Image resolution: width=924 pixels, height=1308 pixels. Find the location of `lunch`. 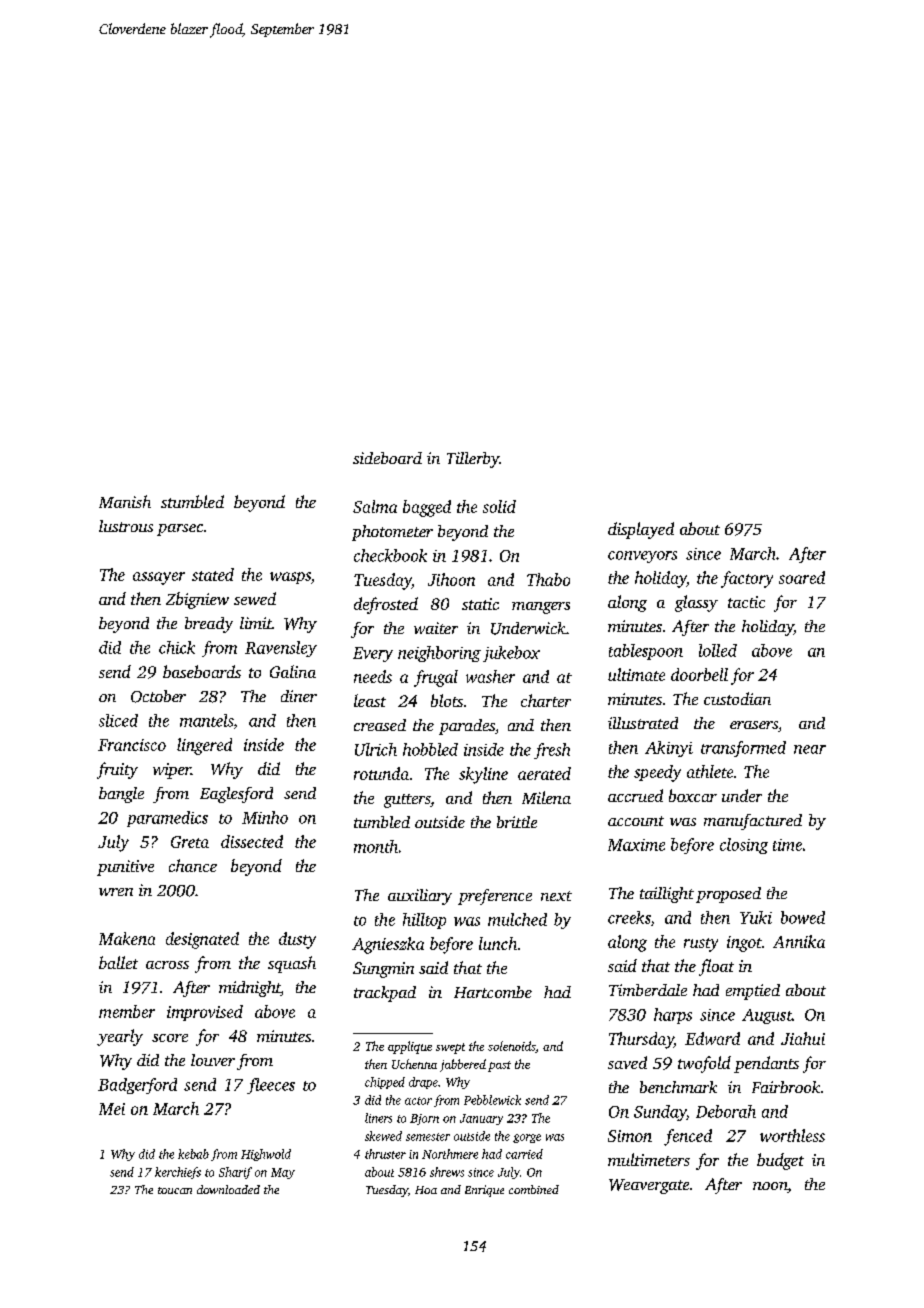

lunch is located at coordinates (498, 943).
